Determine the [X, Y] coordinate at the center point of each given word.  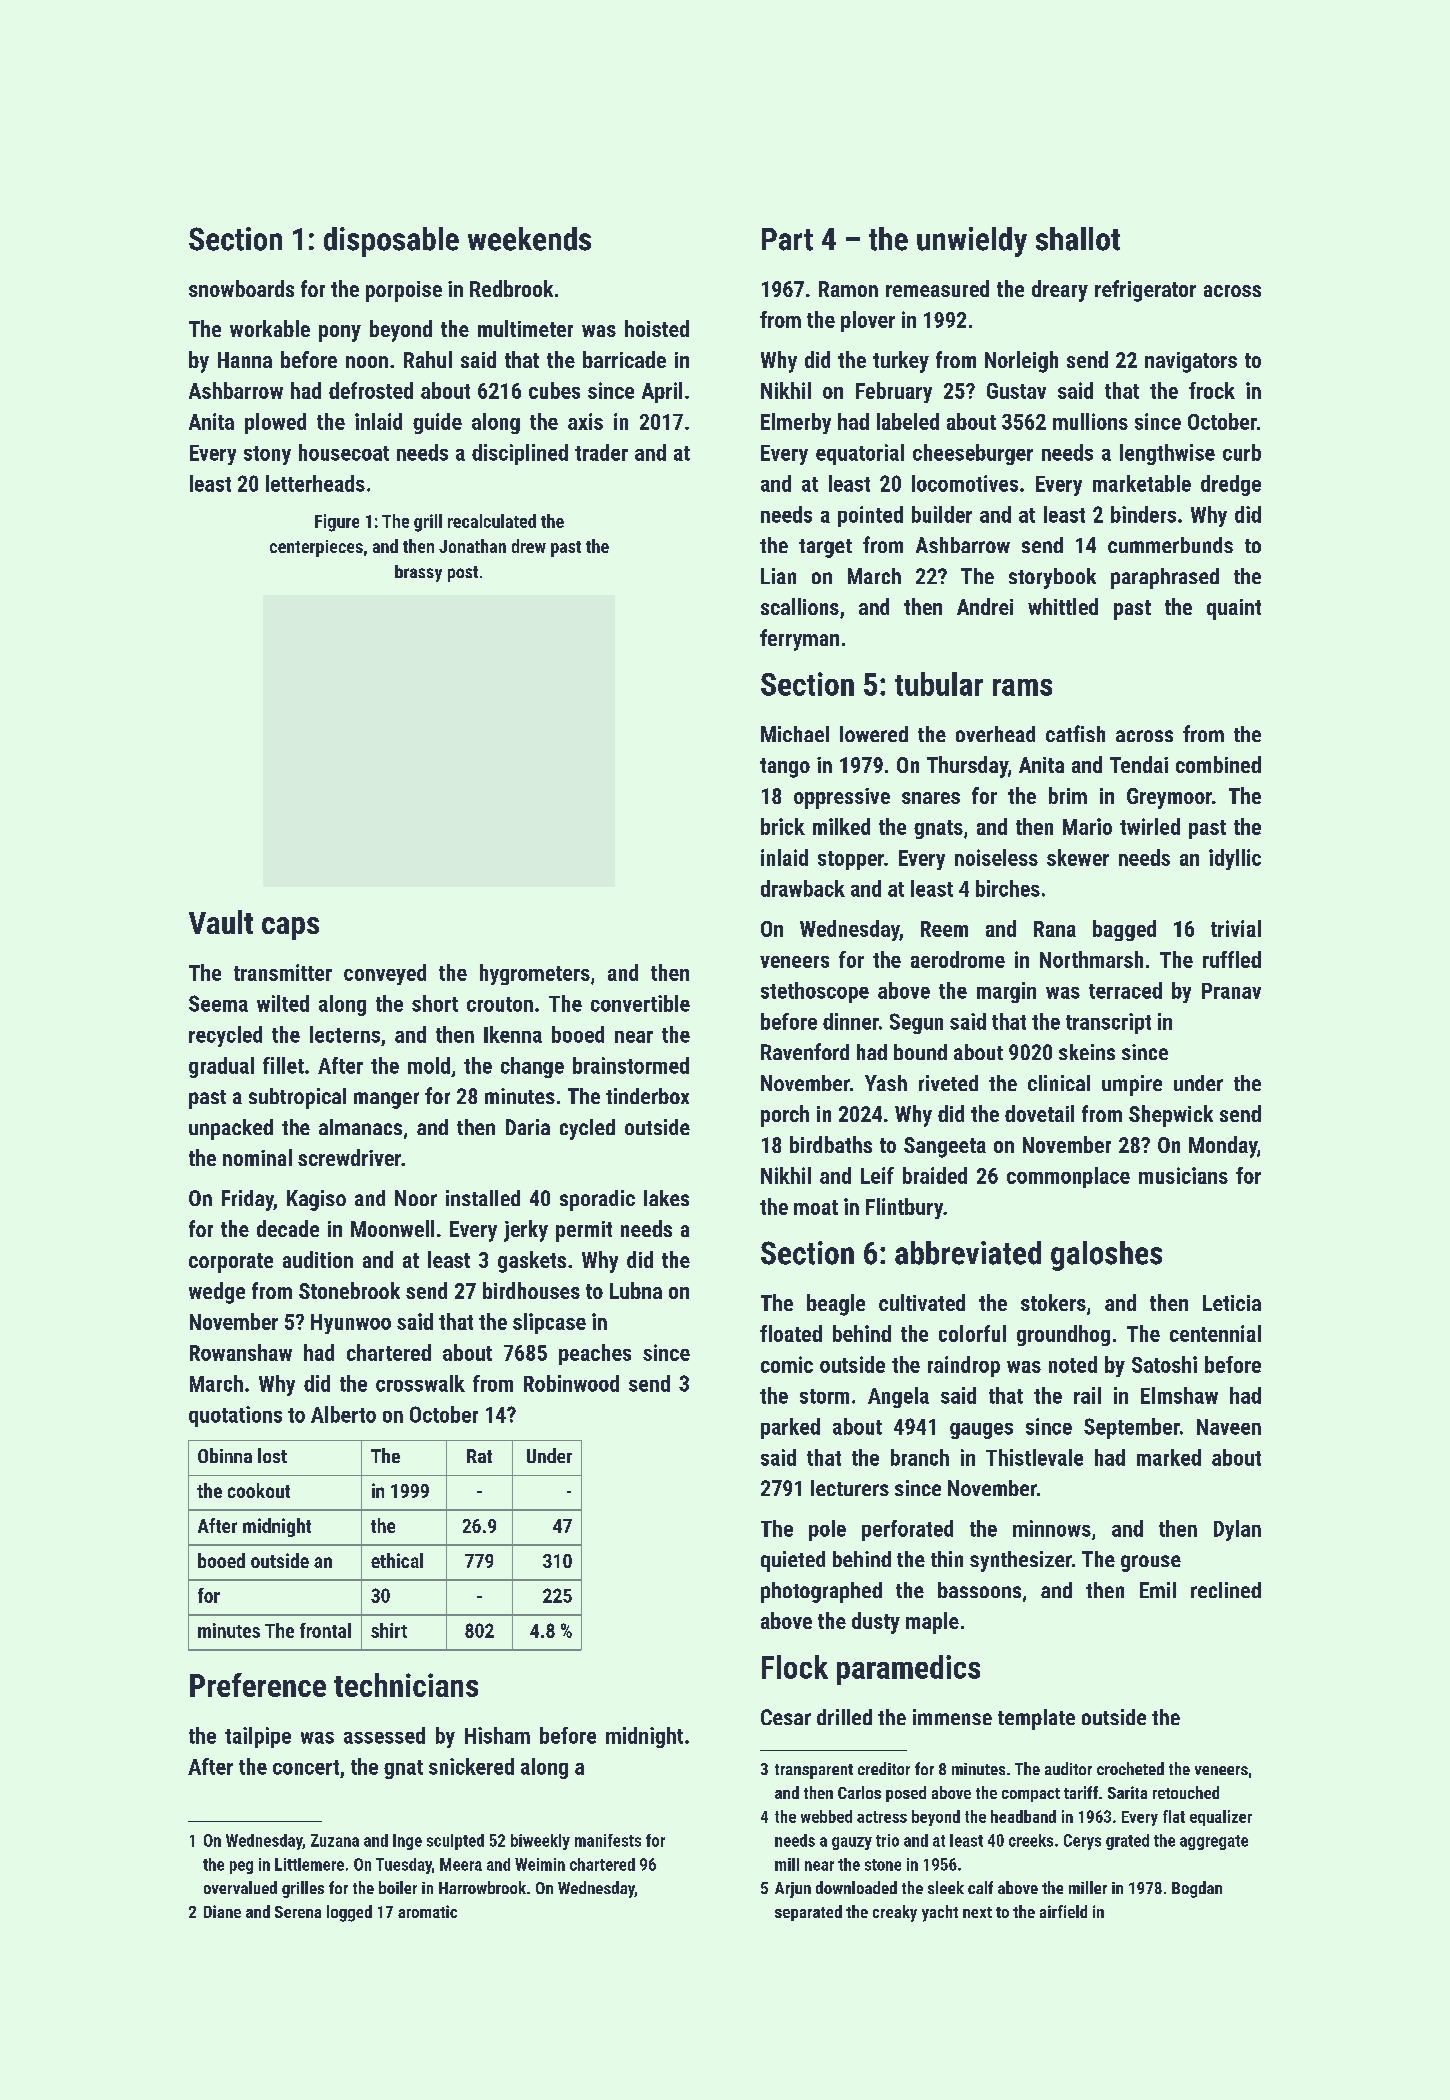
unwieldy [972, 242]
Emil [1158, 1590]
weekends [529, 239]
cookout [259, 1490]
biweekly [540, 1842]
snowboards [241, 288]
